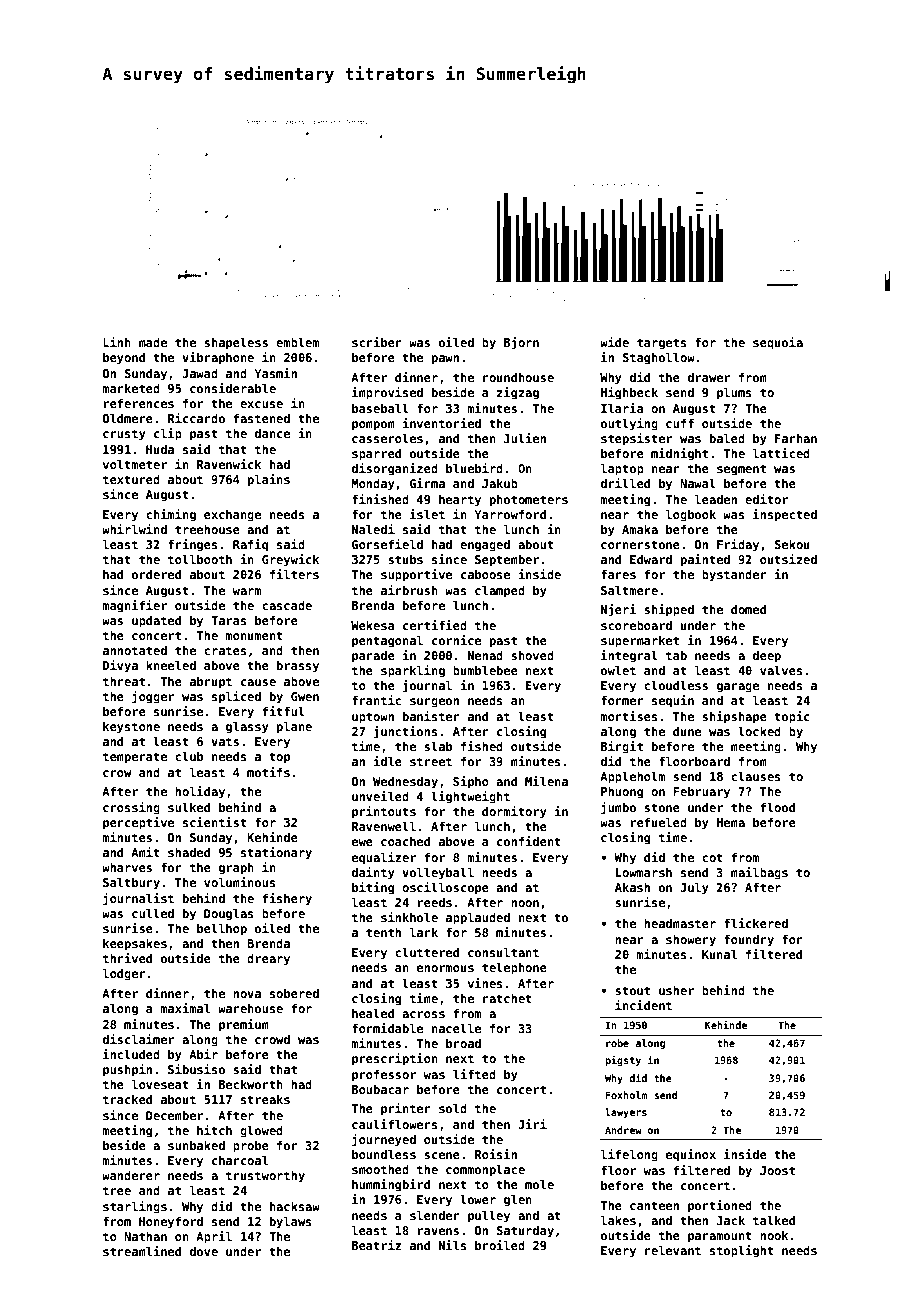 This screenshot has height=1308, width=924. What do you see at coordinates (128, 418) in the screenshot?
I see `Oldmere` at bounding box center [128, 418].
